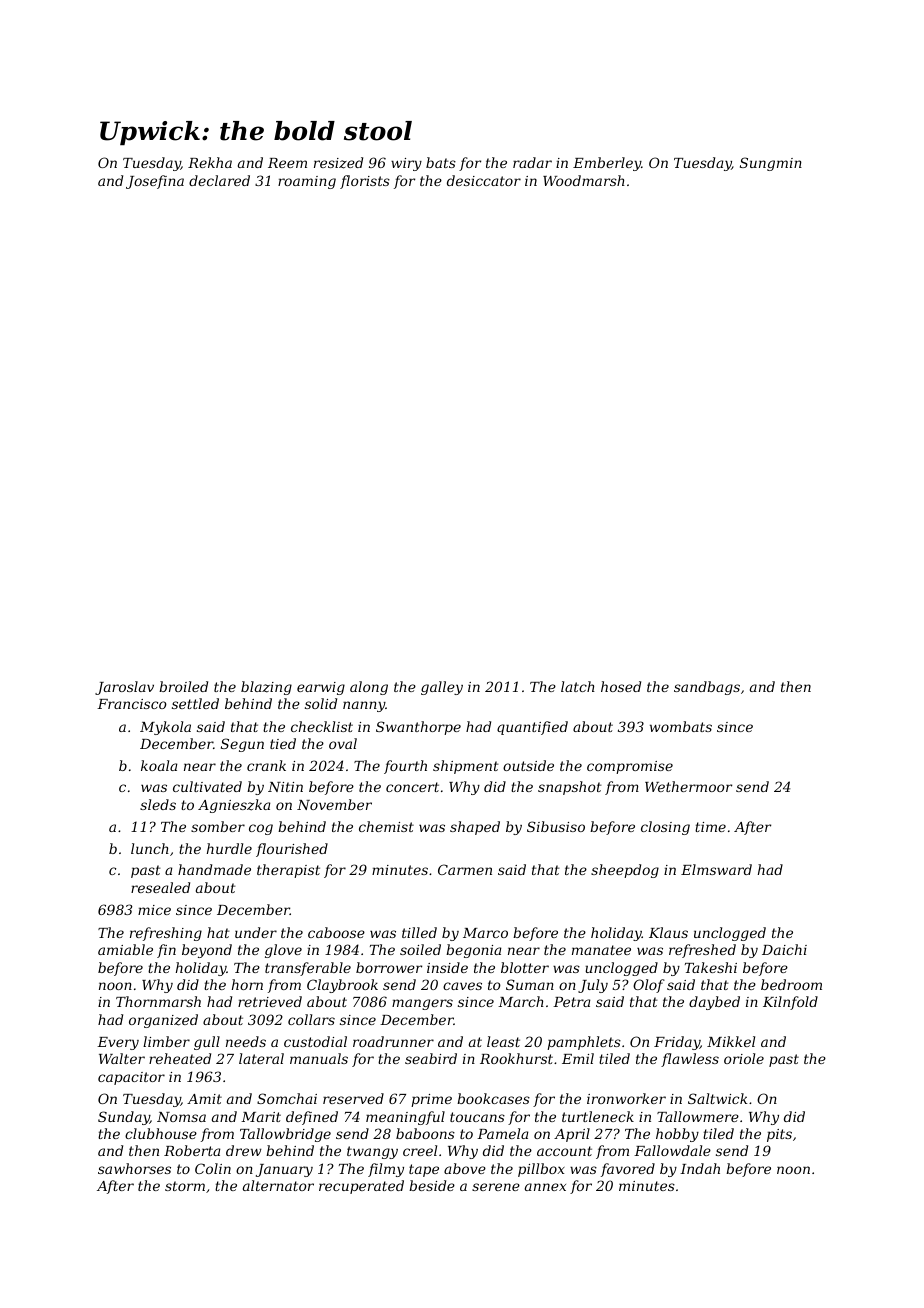 The height and width of the image is (1308, 924). Describe the element at coordinates (124, 688) in the image. I see `Jaroslav` at that location.
